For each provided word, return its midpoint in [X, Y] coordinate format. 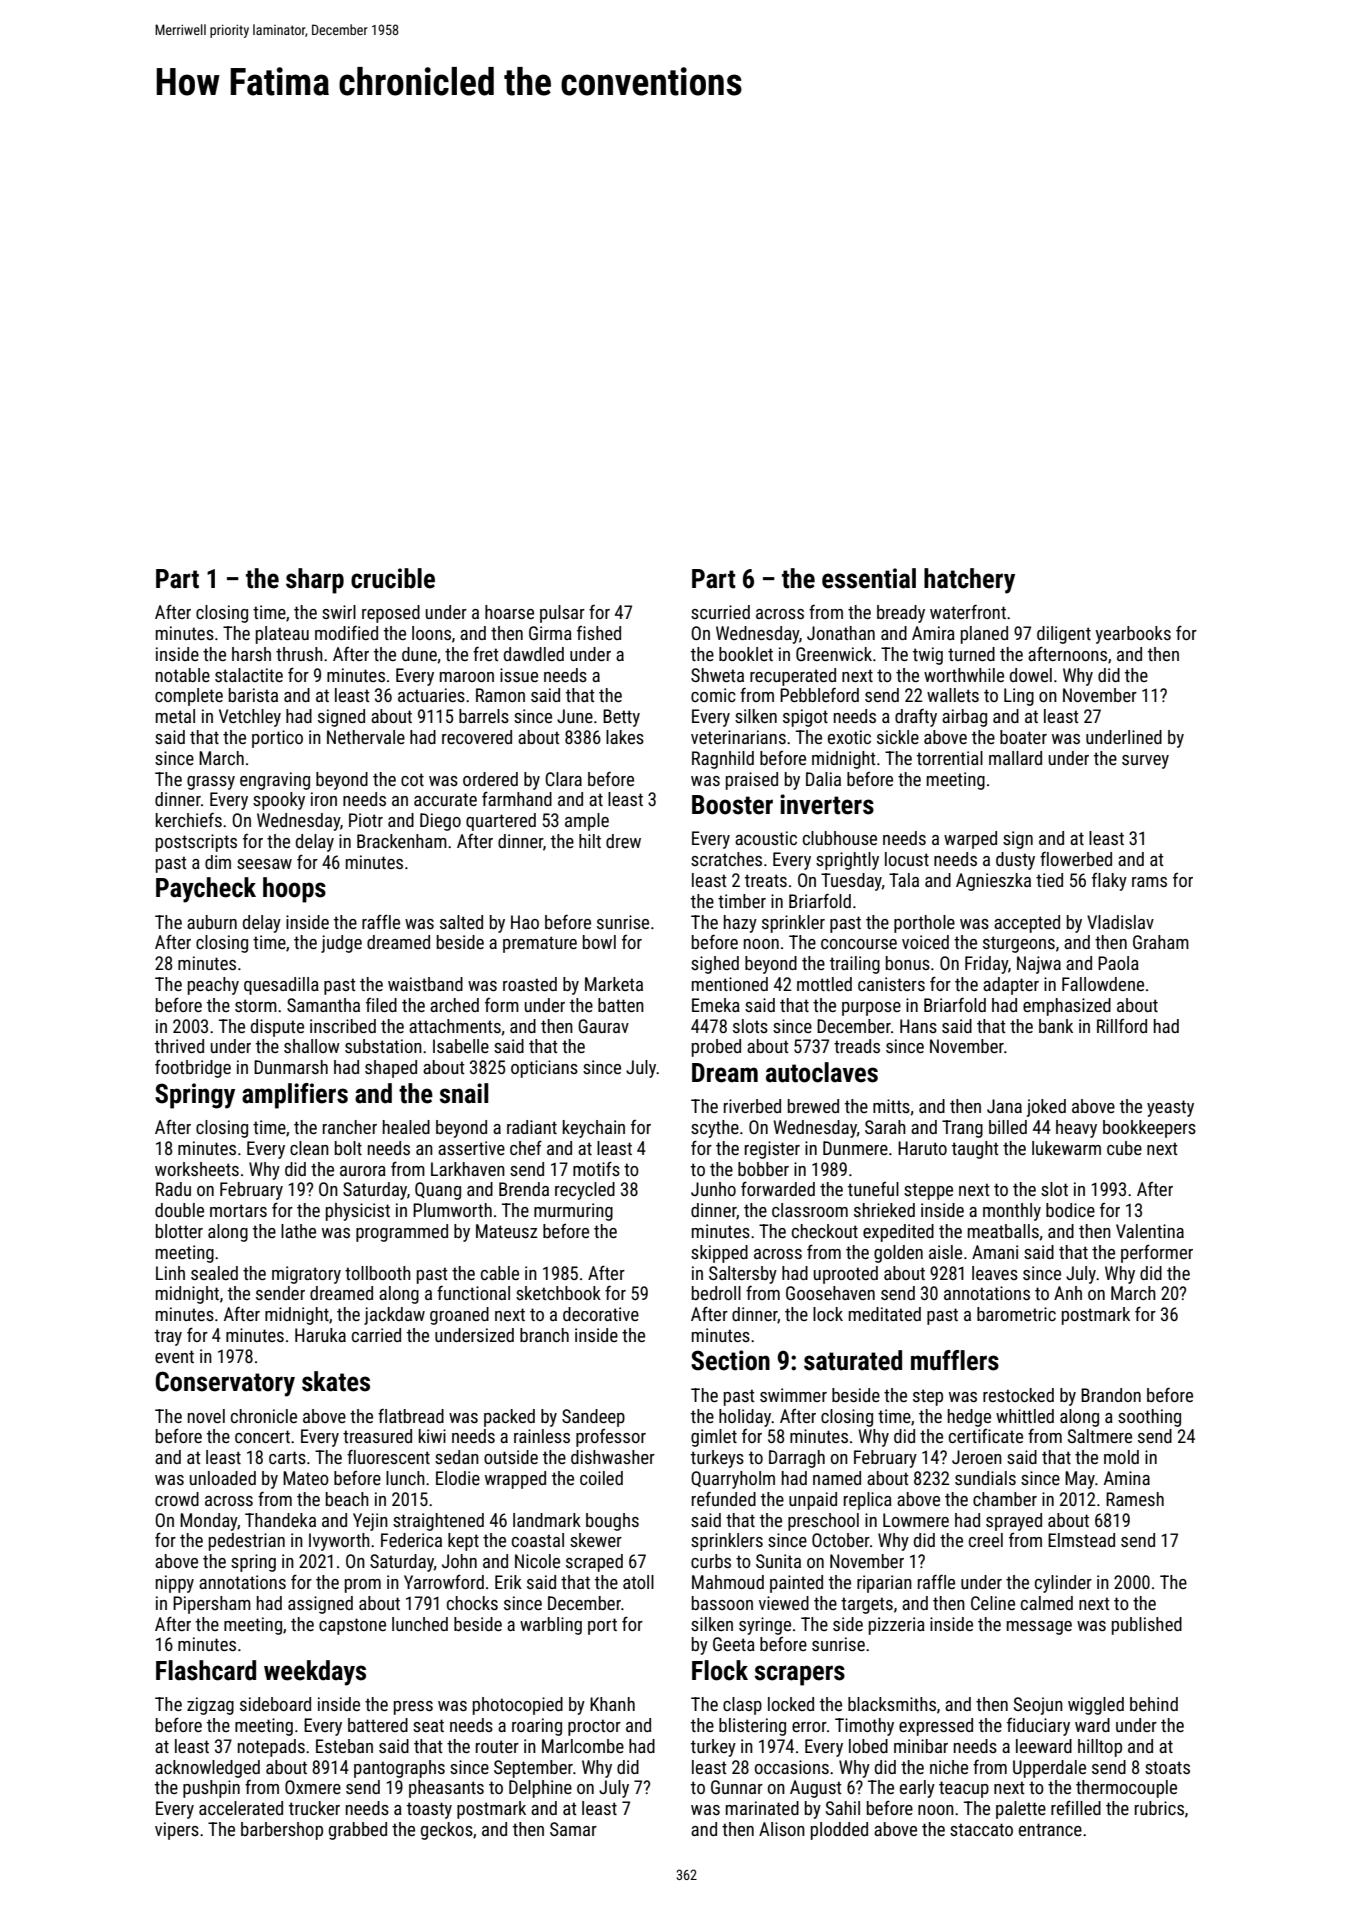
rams [1149, 882]
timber [742, 901]
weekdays [315, 1673]
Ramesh [1135, 1499]
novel [206, 1416]
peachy [213, 986]
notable [183, 675]
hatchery [969, 581]
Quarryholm [733, 1480]
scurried [720, 612]
